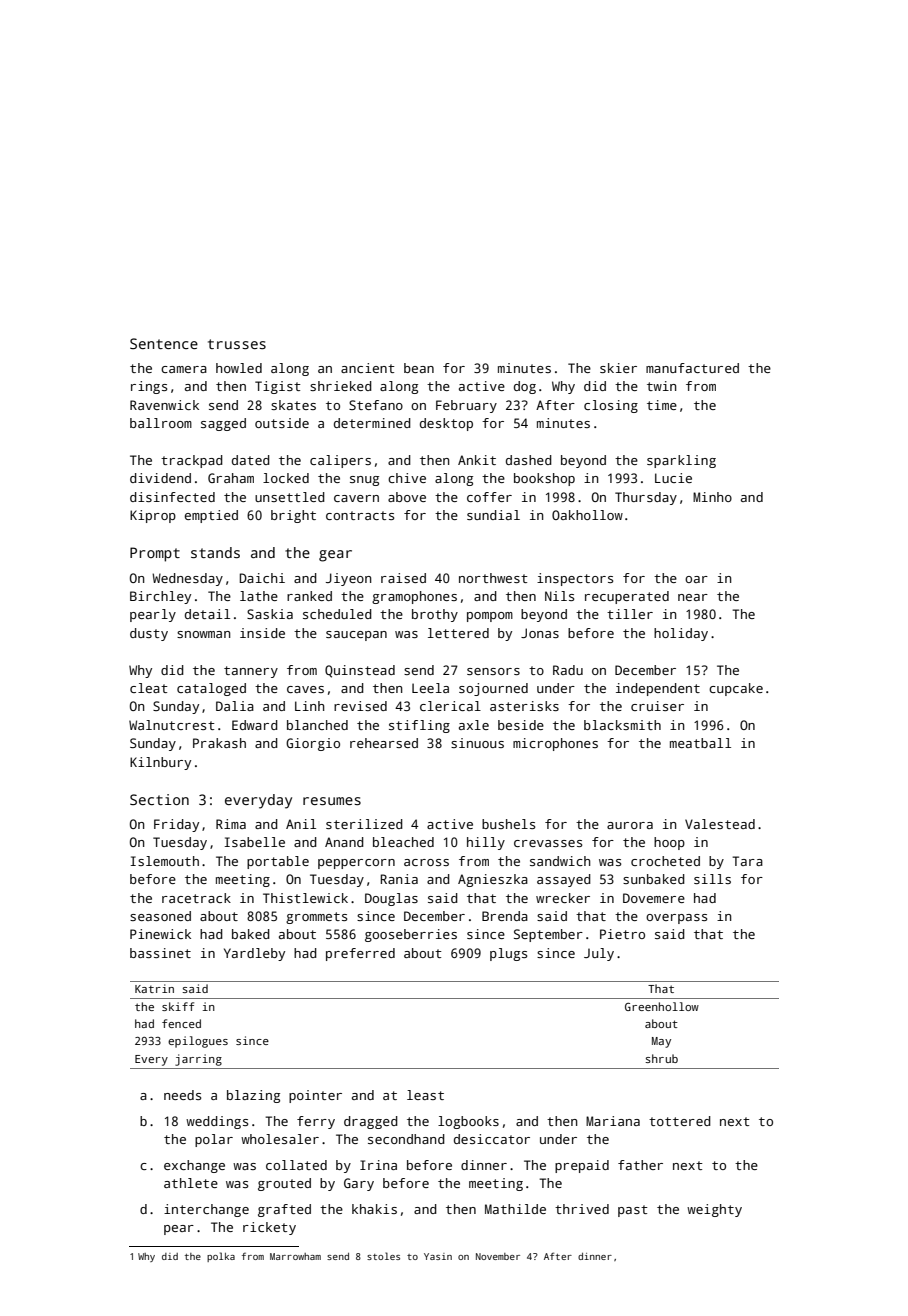 The height and width of the document is (1316, 908). I want to click on Brenda, so click(505, 916).
